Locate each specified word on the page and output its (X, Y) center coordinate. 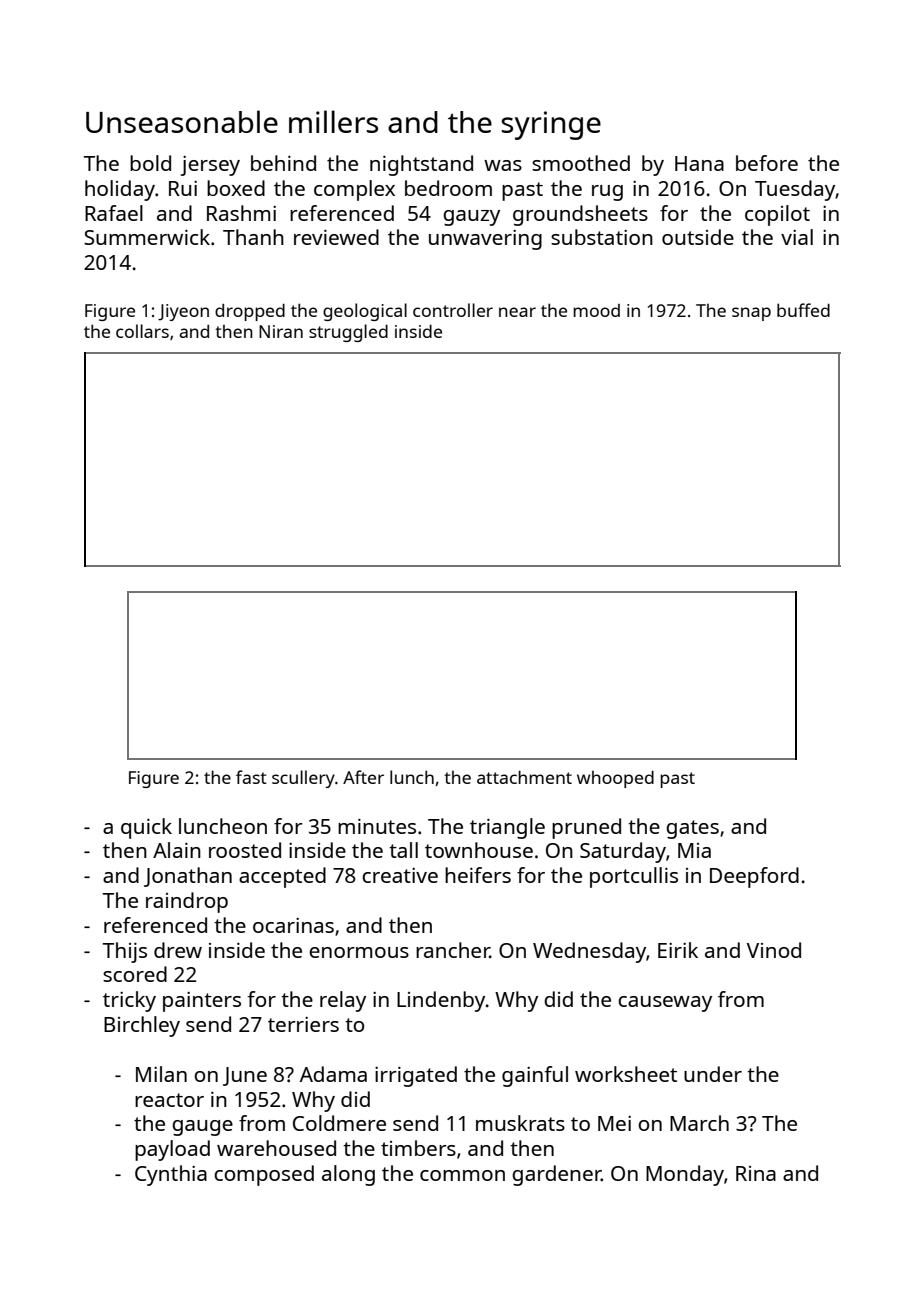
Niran (281, 331)
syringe (551, 125)
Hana (699, 163)
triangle (507, 828)
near (517, 312)
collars (142, 331)
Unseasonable (182, 121)
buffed (803, 310)
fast (251, 777)
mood (596, 310)
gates (692, 829)
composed (264, 1175)
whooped (615, 779)
